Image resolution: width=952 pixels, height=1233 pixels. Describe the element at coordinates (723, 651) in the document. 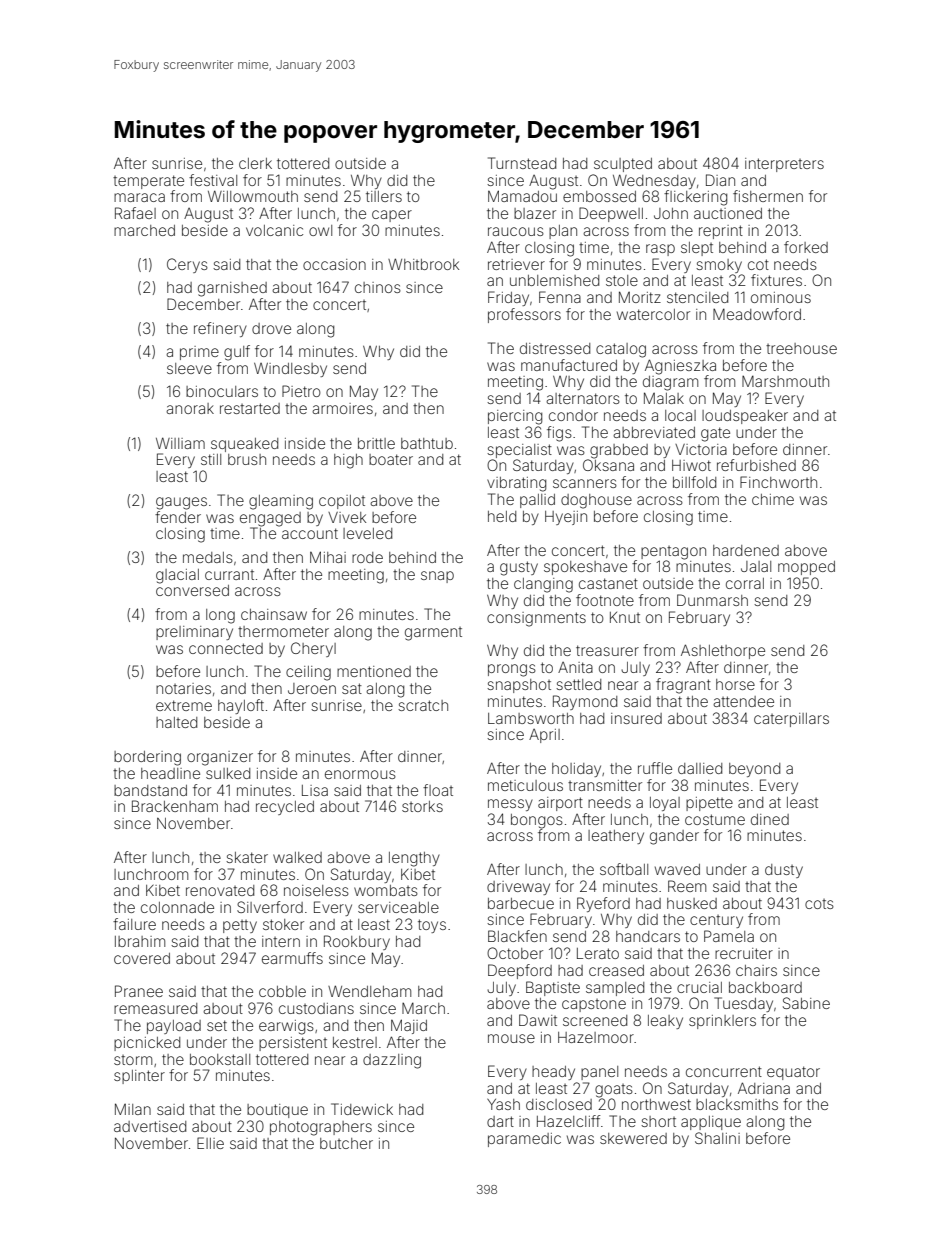

I see `Ashlethorpe` at that location.
